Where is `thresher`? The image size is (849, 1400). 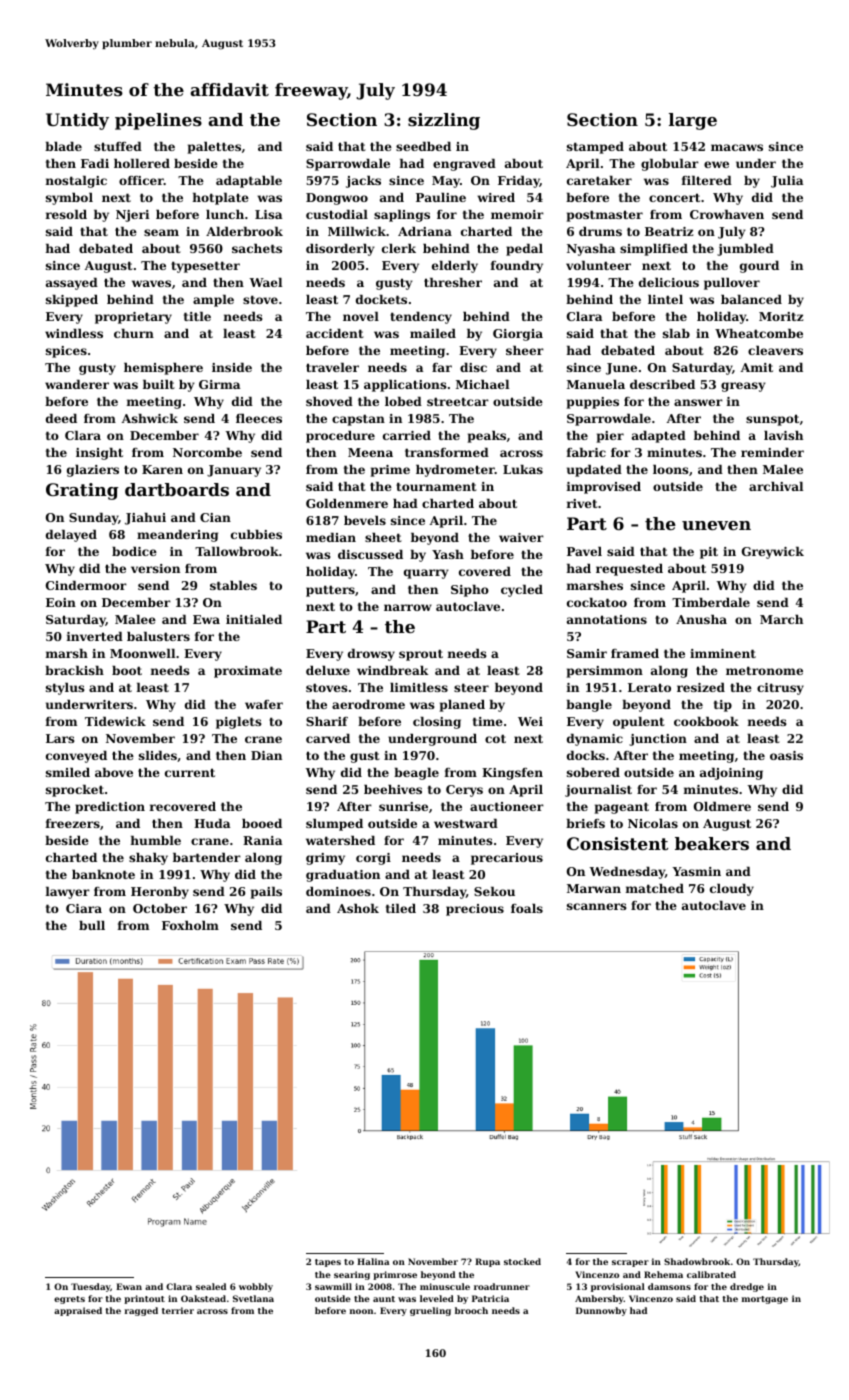 thresher is located at coordinates (453, 282).
